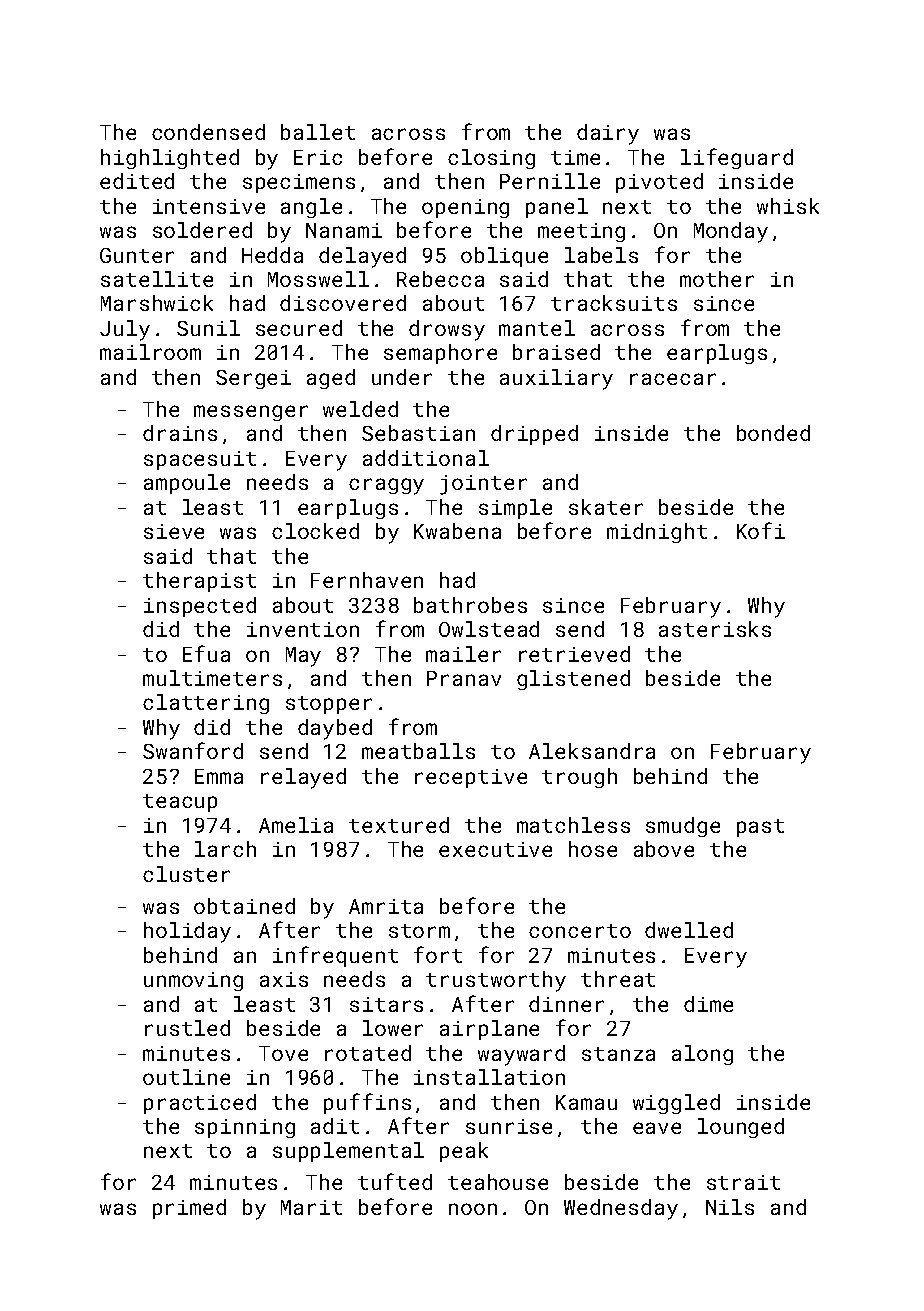 The width and height of the page is (924, 1311). I want to click on supplemental, so click(348, 1152).
